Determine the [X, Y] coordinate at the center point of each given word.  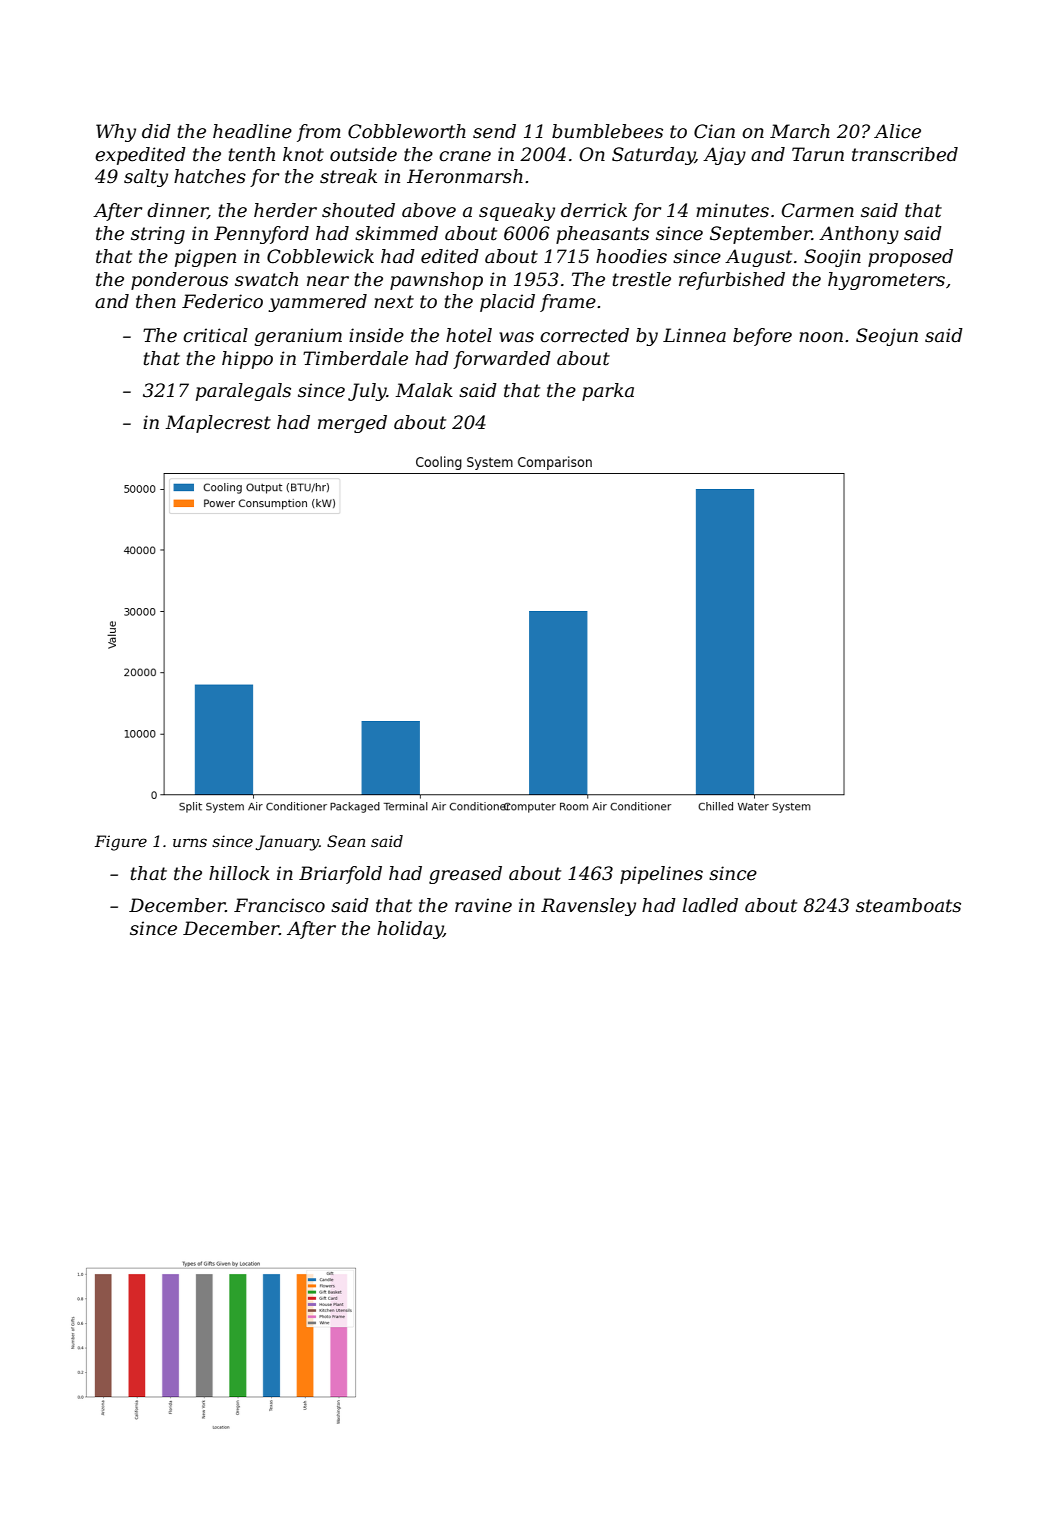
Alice [897, 131]
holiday [410, 930]
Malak [424, 390]
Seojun [887, 337]
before [762, 337]
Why [116, 133]
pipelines [661, 875]
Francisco [279, 905]
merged [352, 424]
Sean [346, 841]
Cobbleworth [407, 131]
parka [608, 392]
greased [465, 875]
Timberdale [355, 358]
